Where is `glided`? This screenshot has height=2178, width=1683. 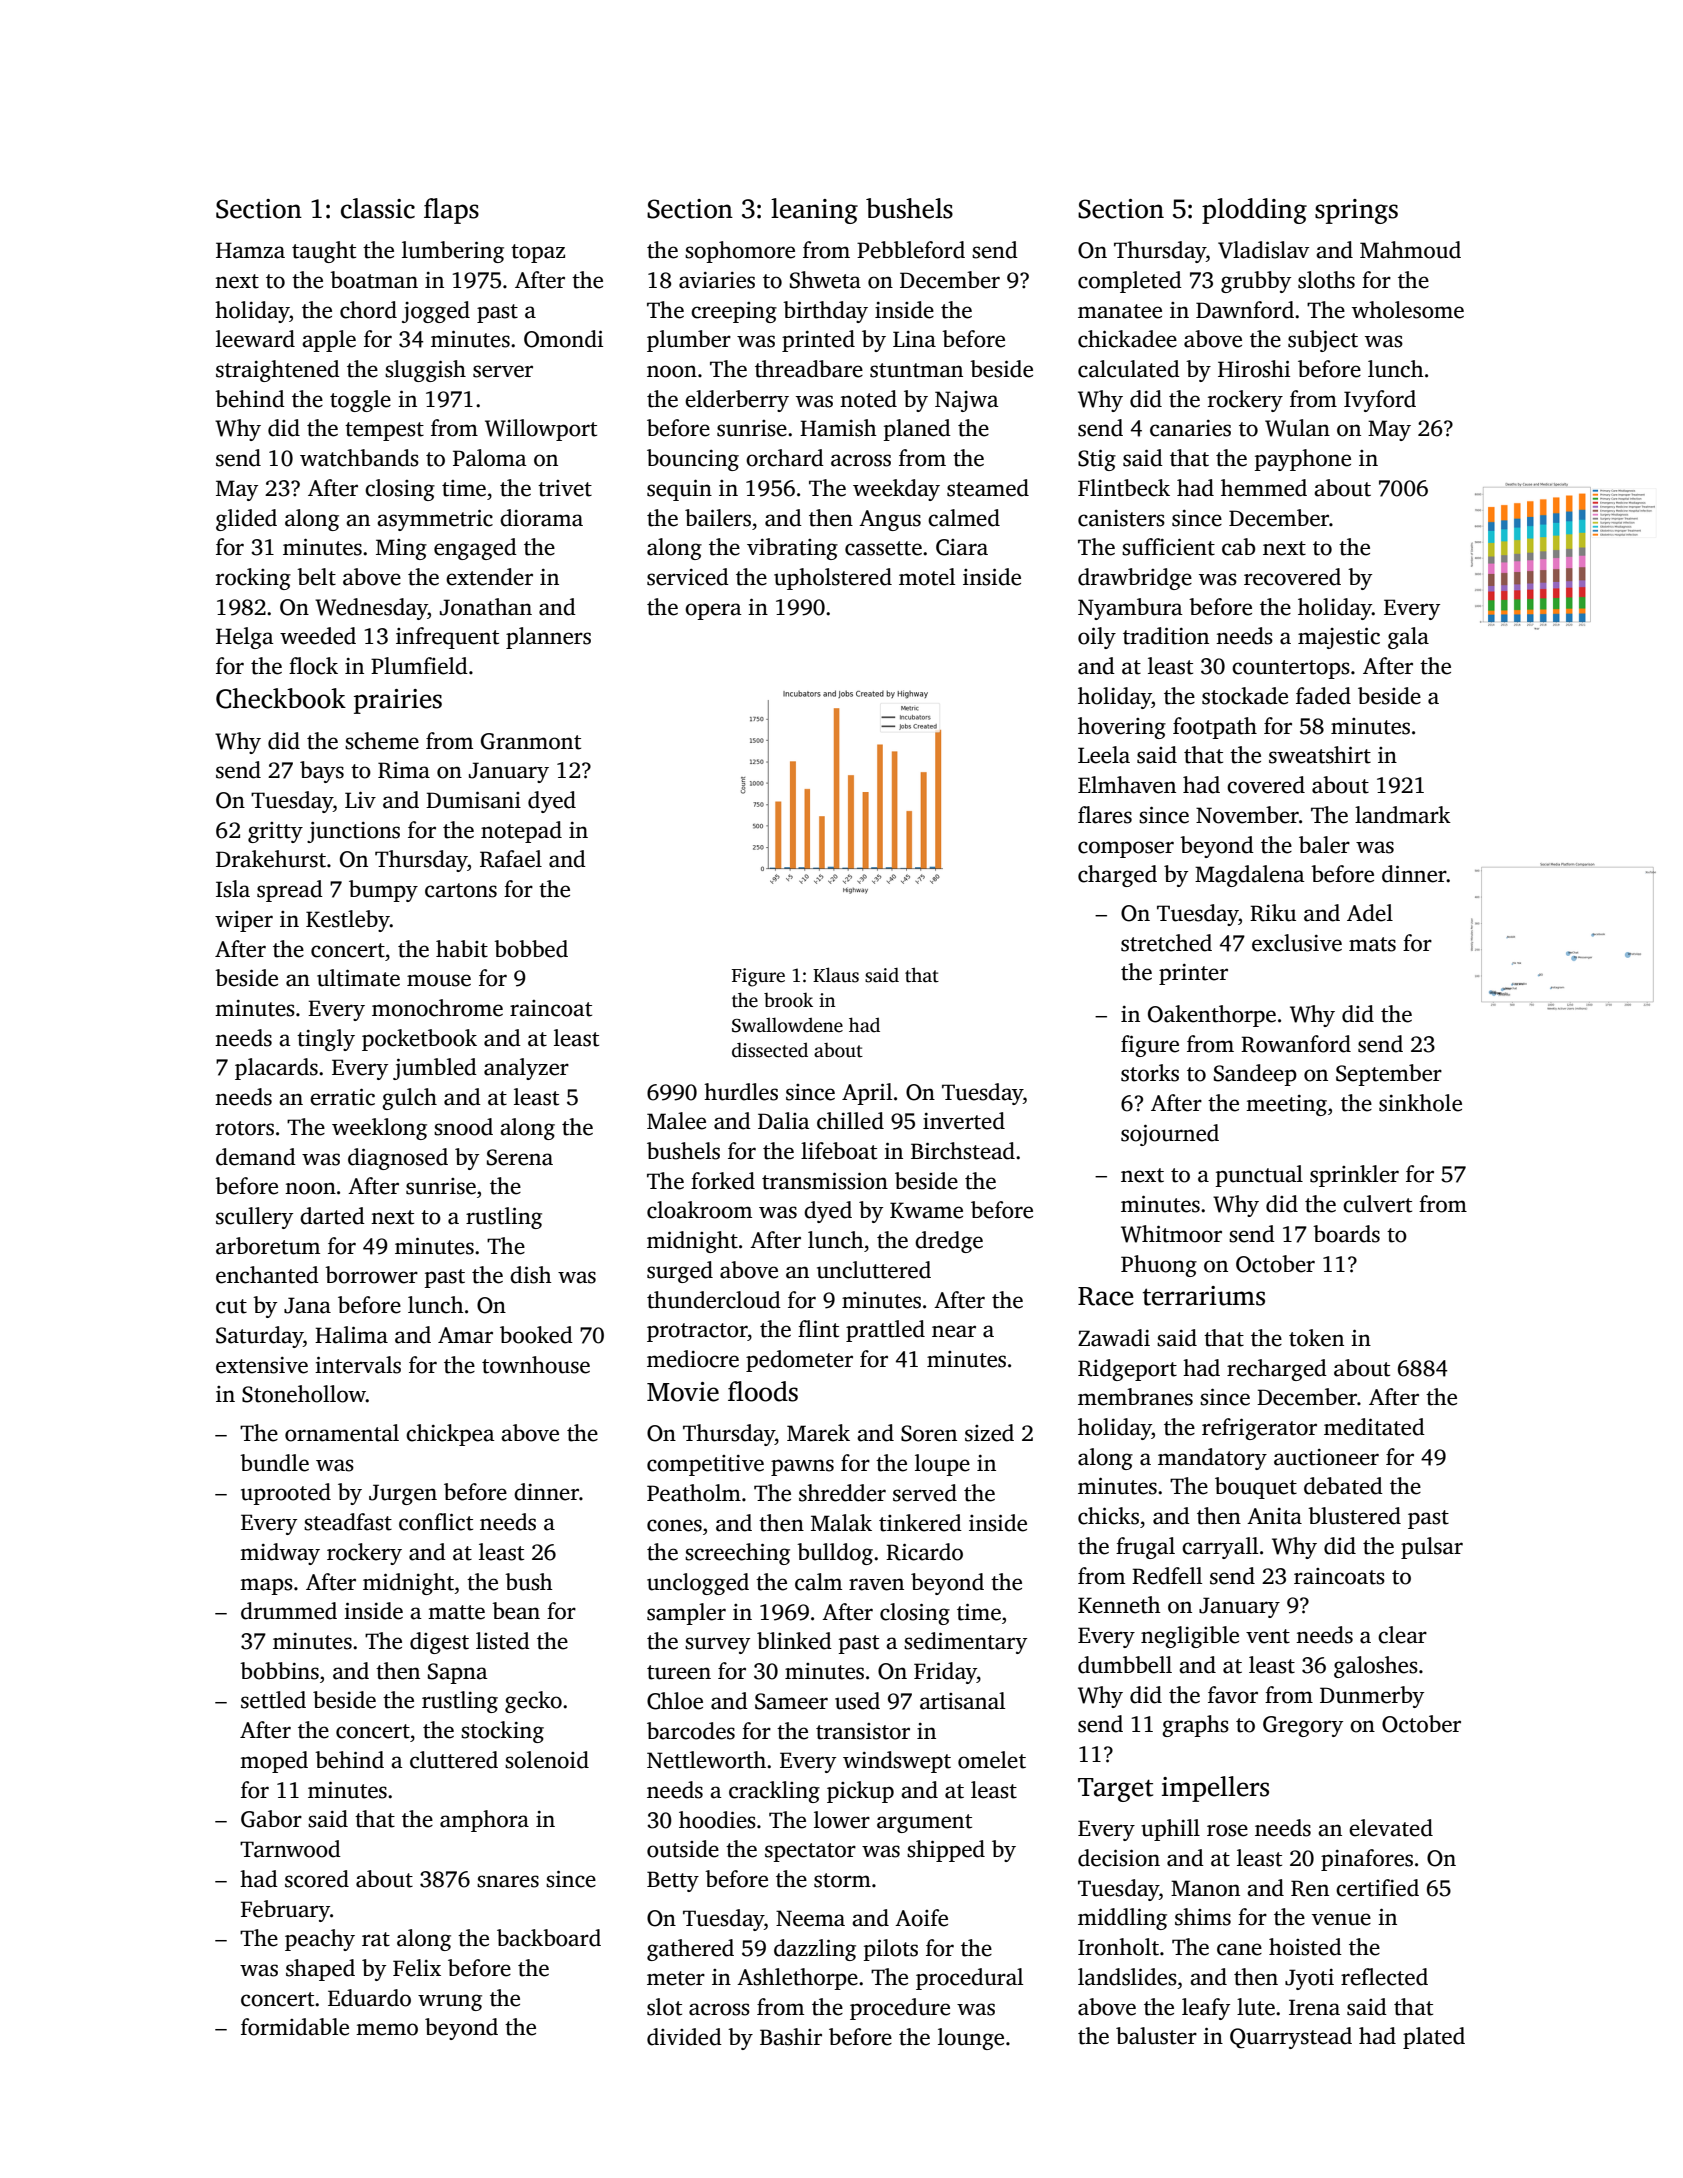
glided is located at coordinates (246, 520).
